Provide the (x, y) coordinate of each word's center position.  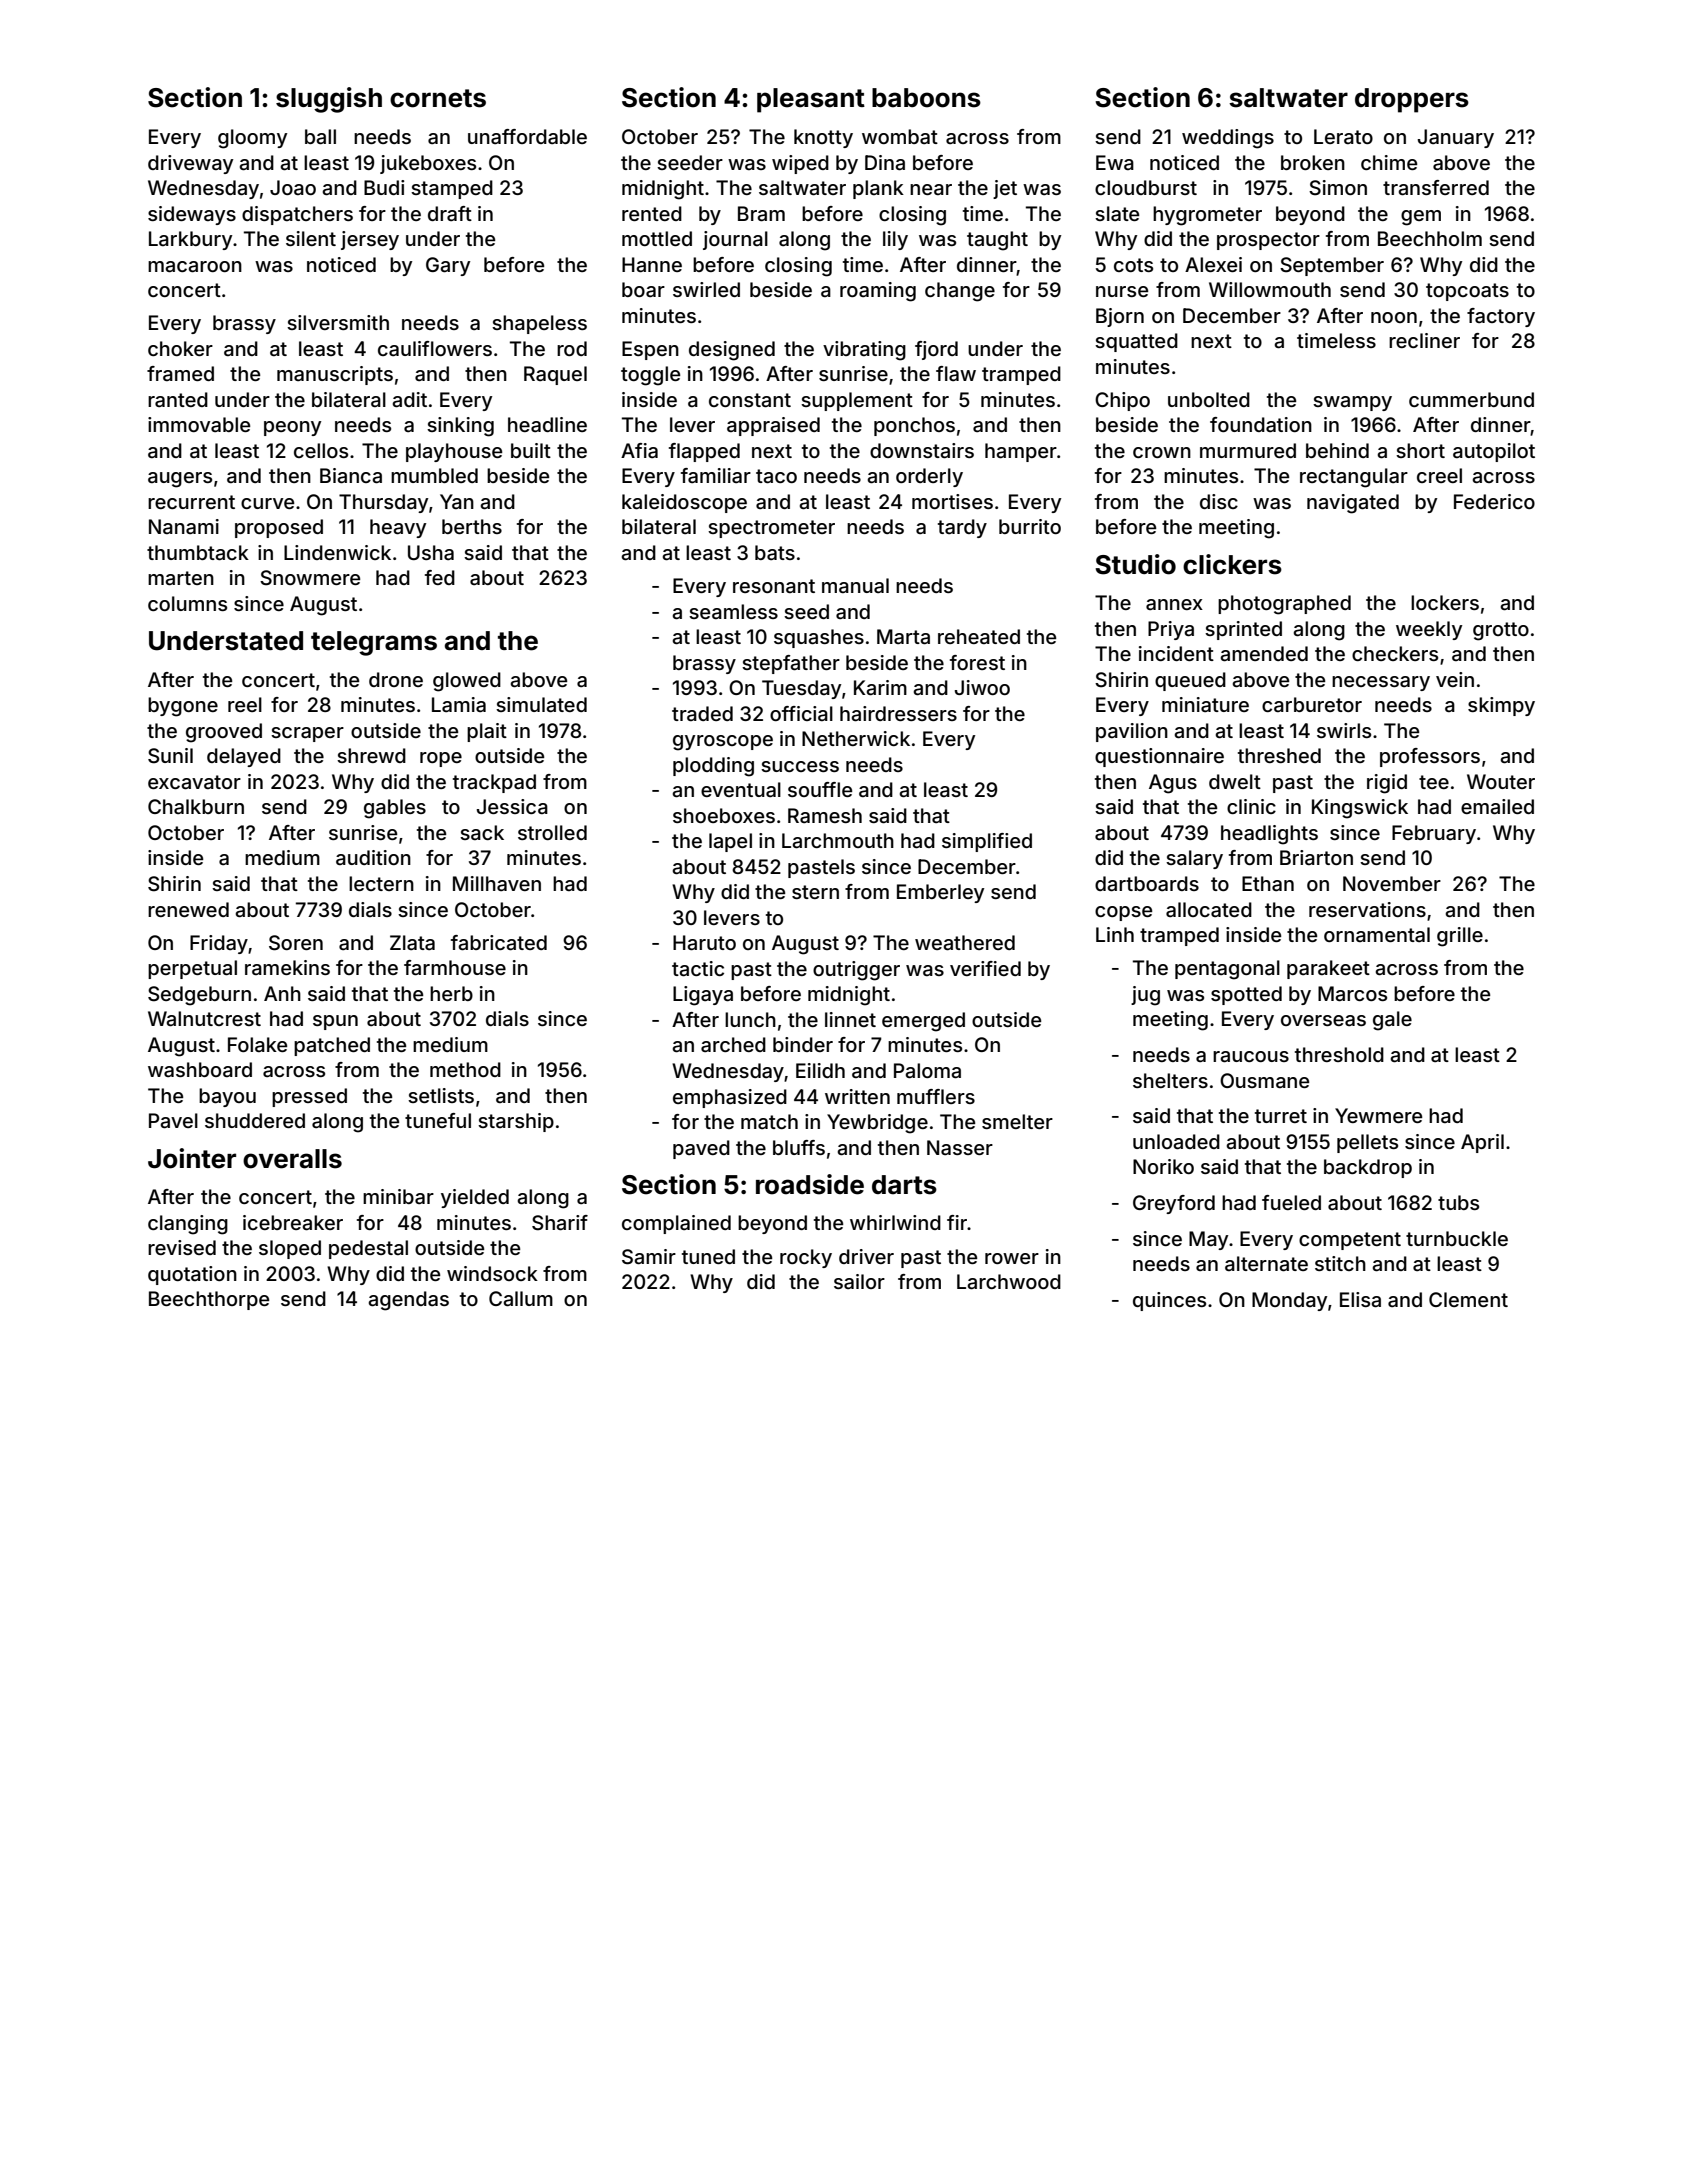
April (1482, 1143)
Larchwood (1009, 1282)
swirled (706, 289)
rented (652, 213)
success (800, 766)
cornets (438, 98)
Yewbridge (877, 1124)
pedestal (368, 1249)
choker (180, 348)
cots (1133, 265)
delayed (244, 757)
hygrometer (1207, 216)
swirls (1344, 730)
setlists (441, 1095)
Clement (1468, 1299)
